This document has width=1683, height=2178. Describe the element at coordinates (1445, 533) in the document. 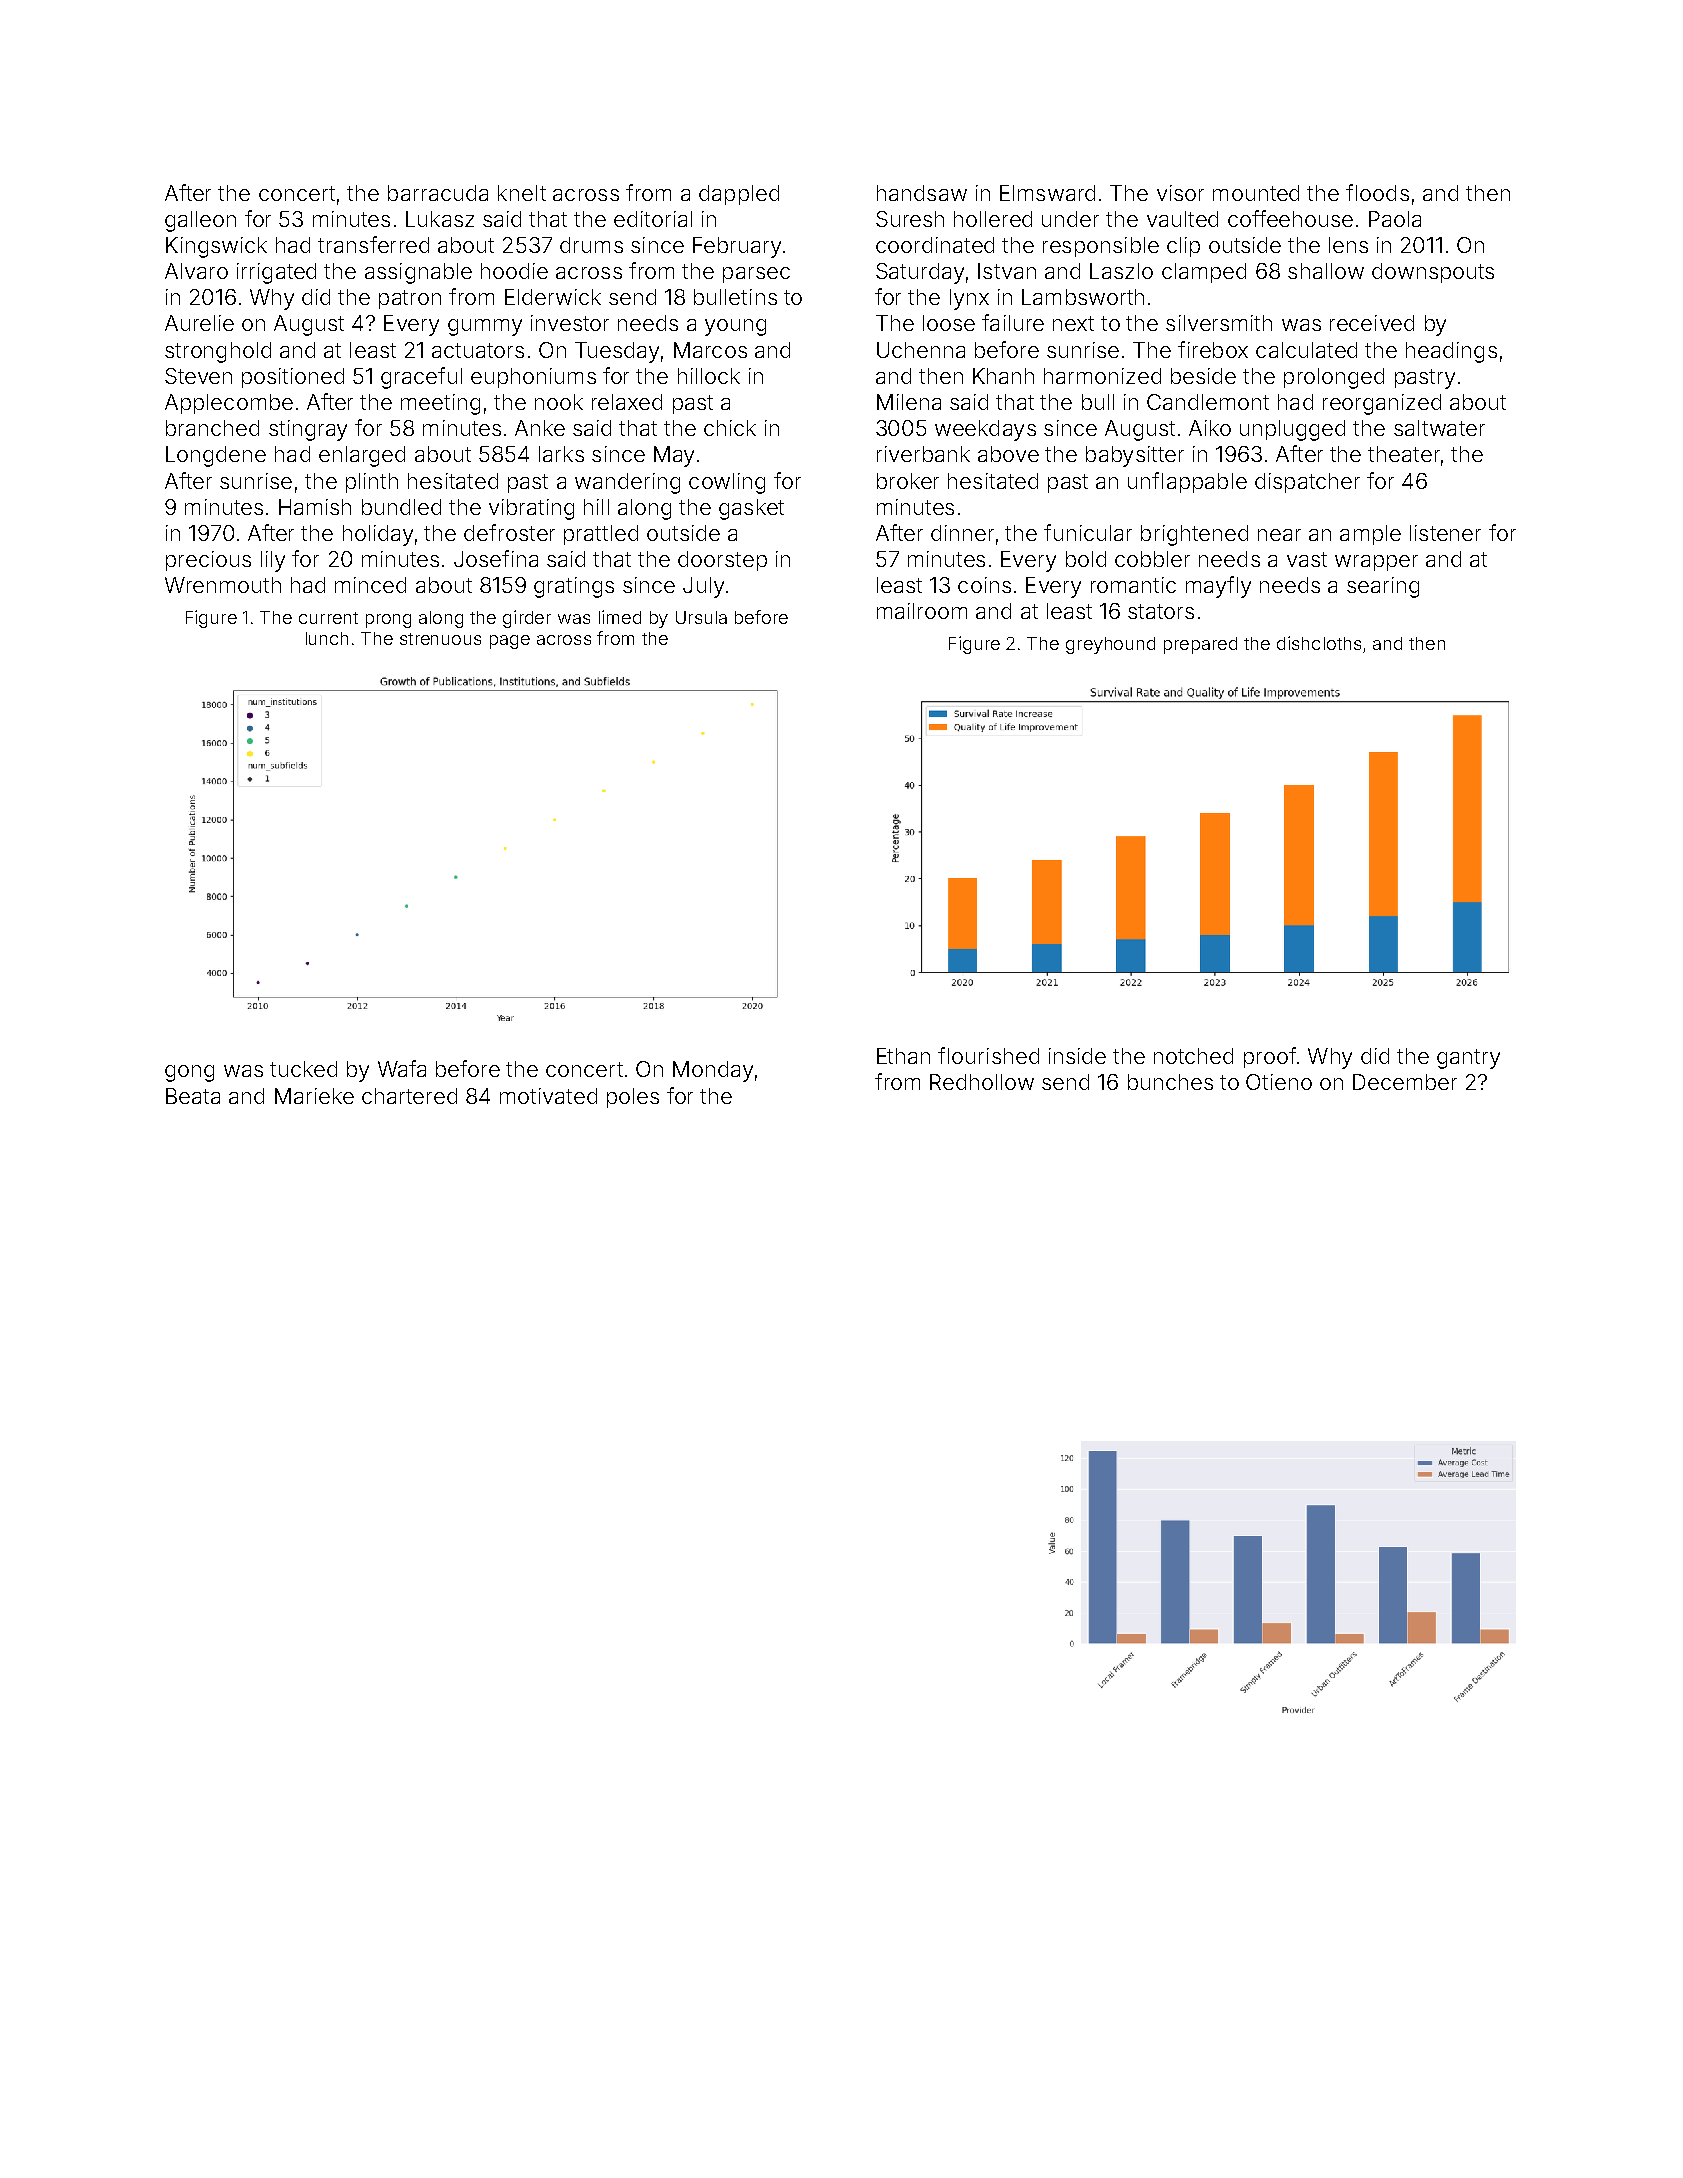

I see `listener` at that location.
